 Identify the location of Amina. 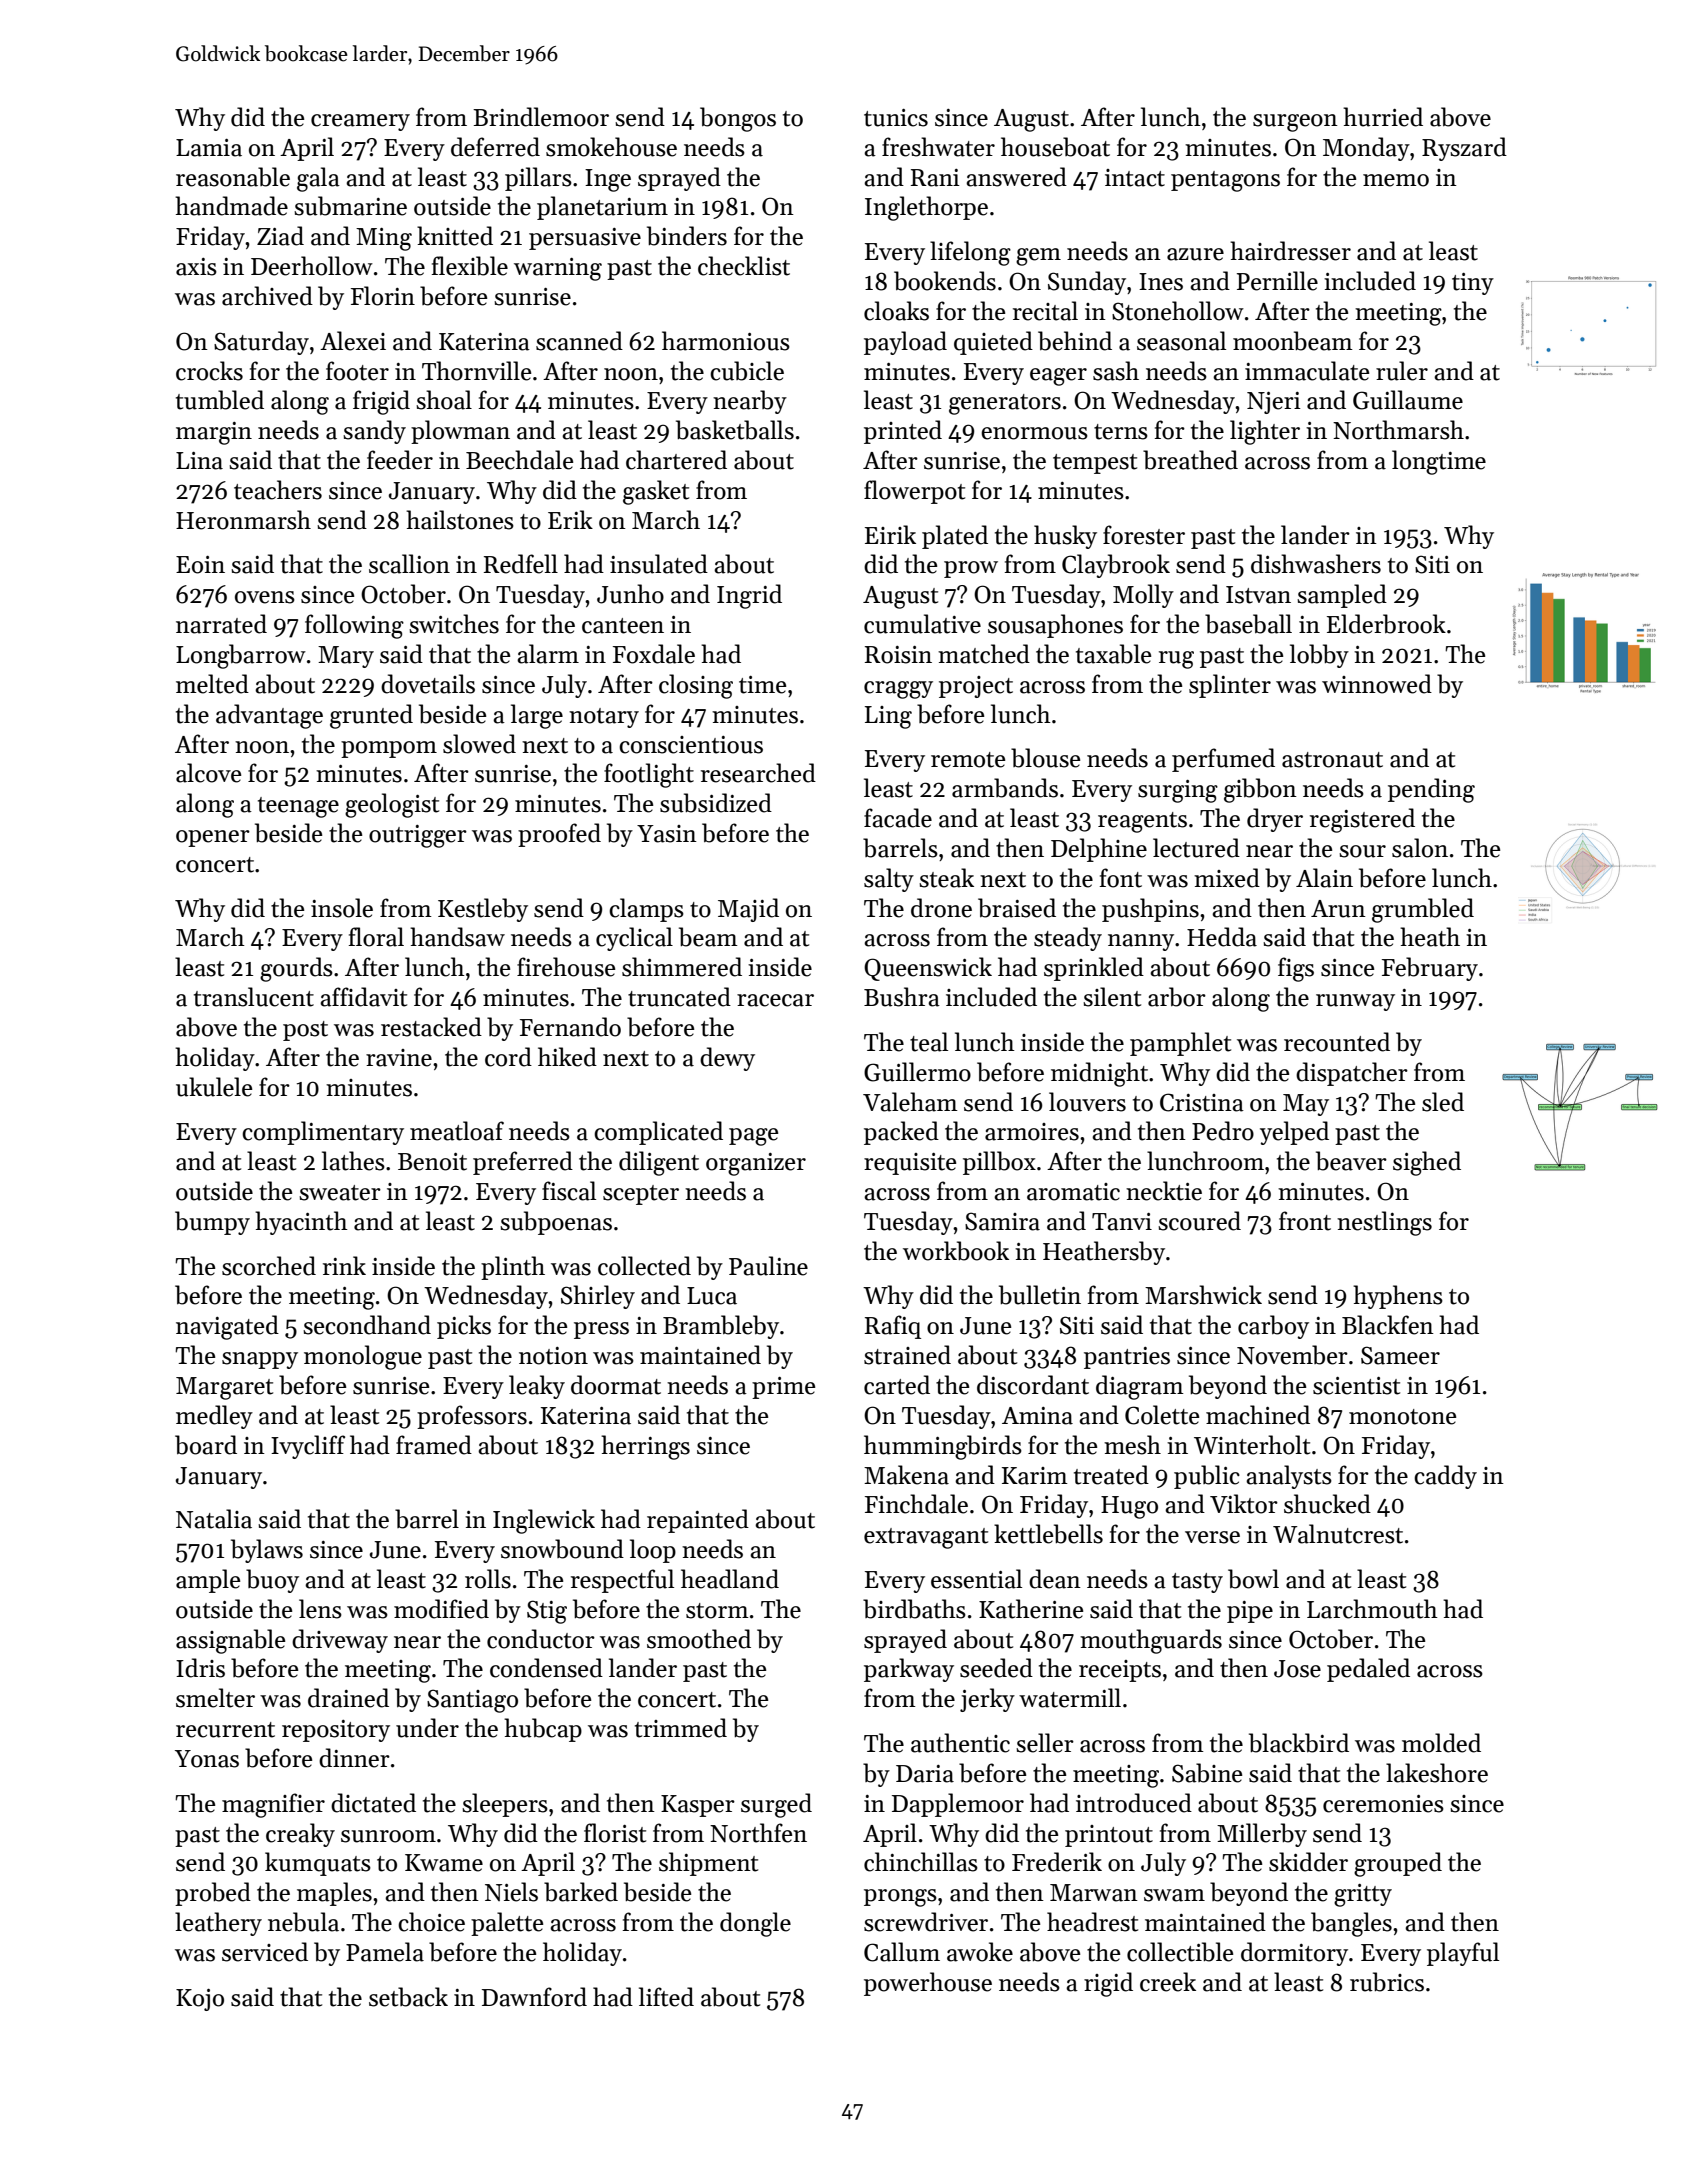
(1037, 1416).
